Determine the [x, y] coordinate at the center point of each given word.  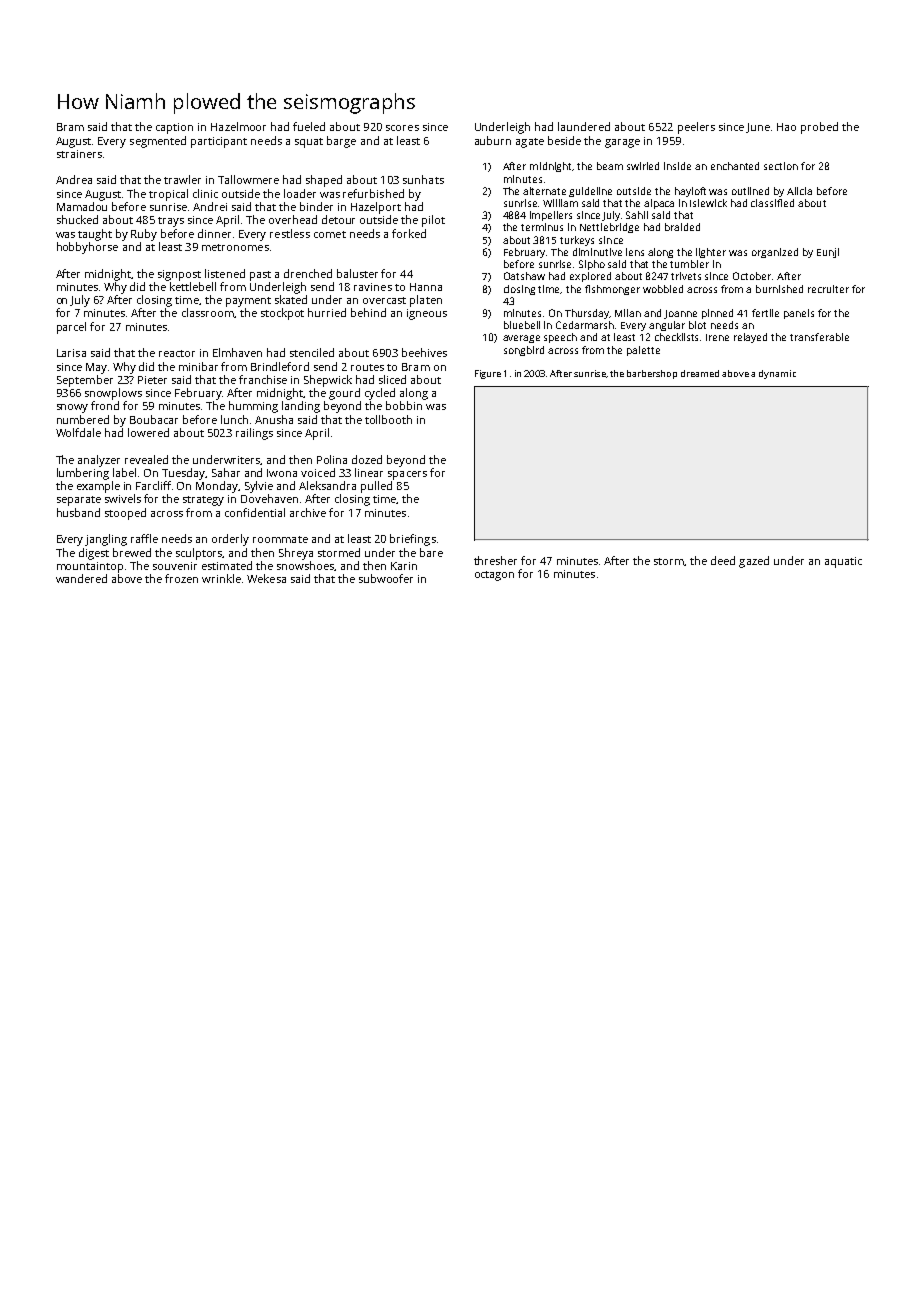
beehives [424, 352]
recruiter [828, 289]
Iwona [282, 473]
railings [254, 434]
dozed [367, 459]
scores [402, 128]
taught [95, 235]
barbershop [652, 374]
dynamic [777, 374]
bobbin [404, 405]
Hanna [426, 287]
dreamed [700, 373]
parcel [71, 328]
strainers [79, 154]
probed [819, 128]
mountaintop [90, 567]
